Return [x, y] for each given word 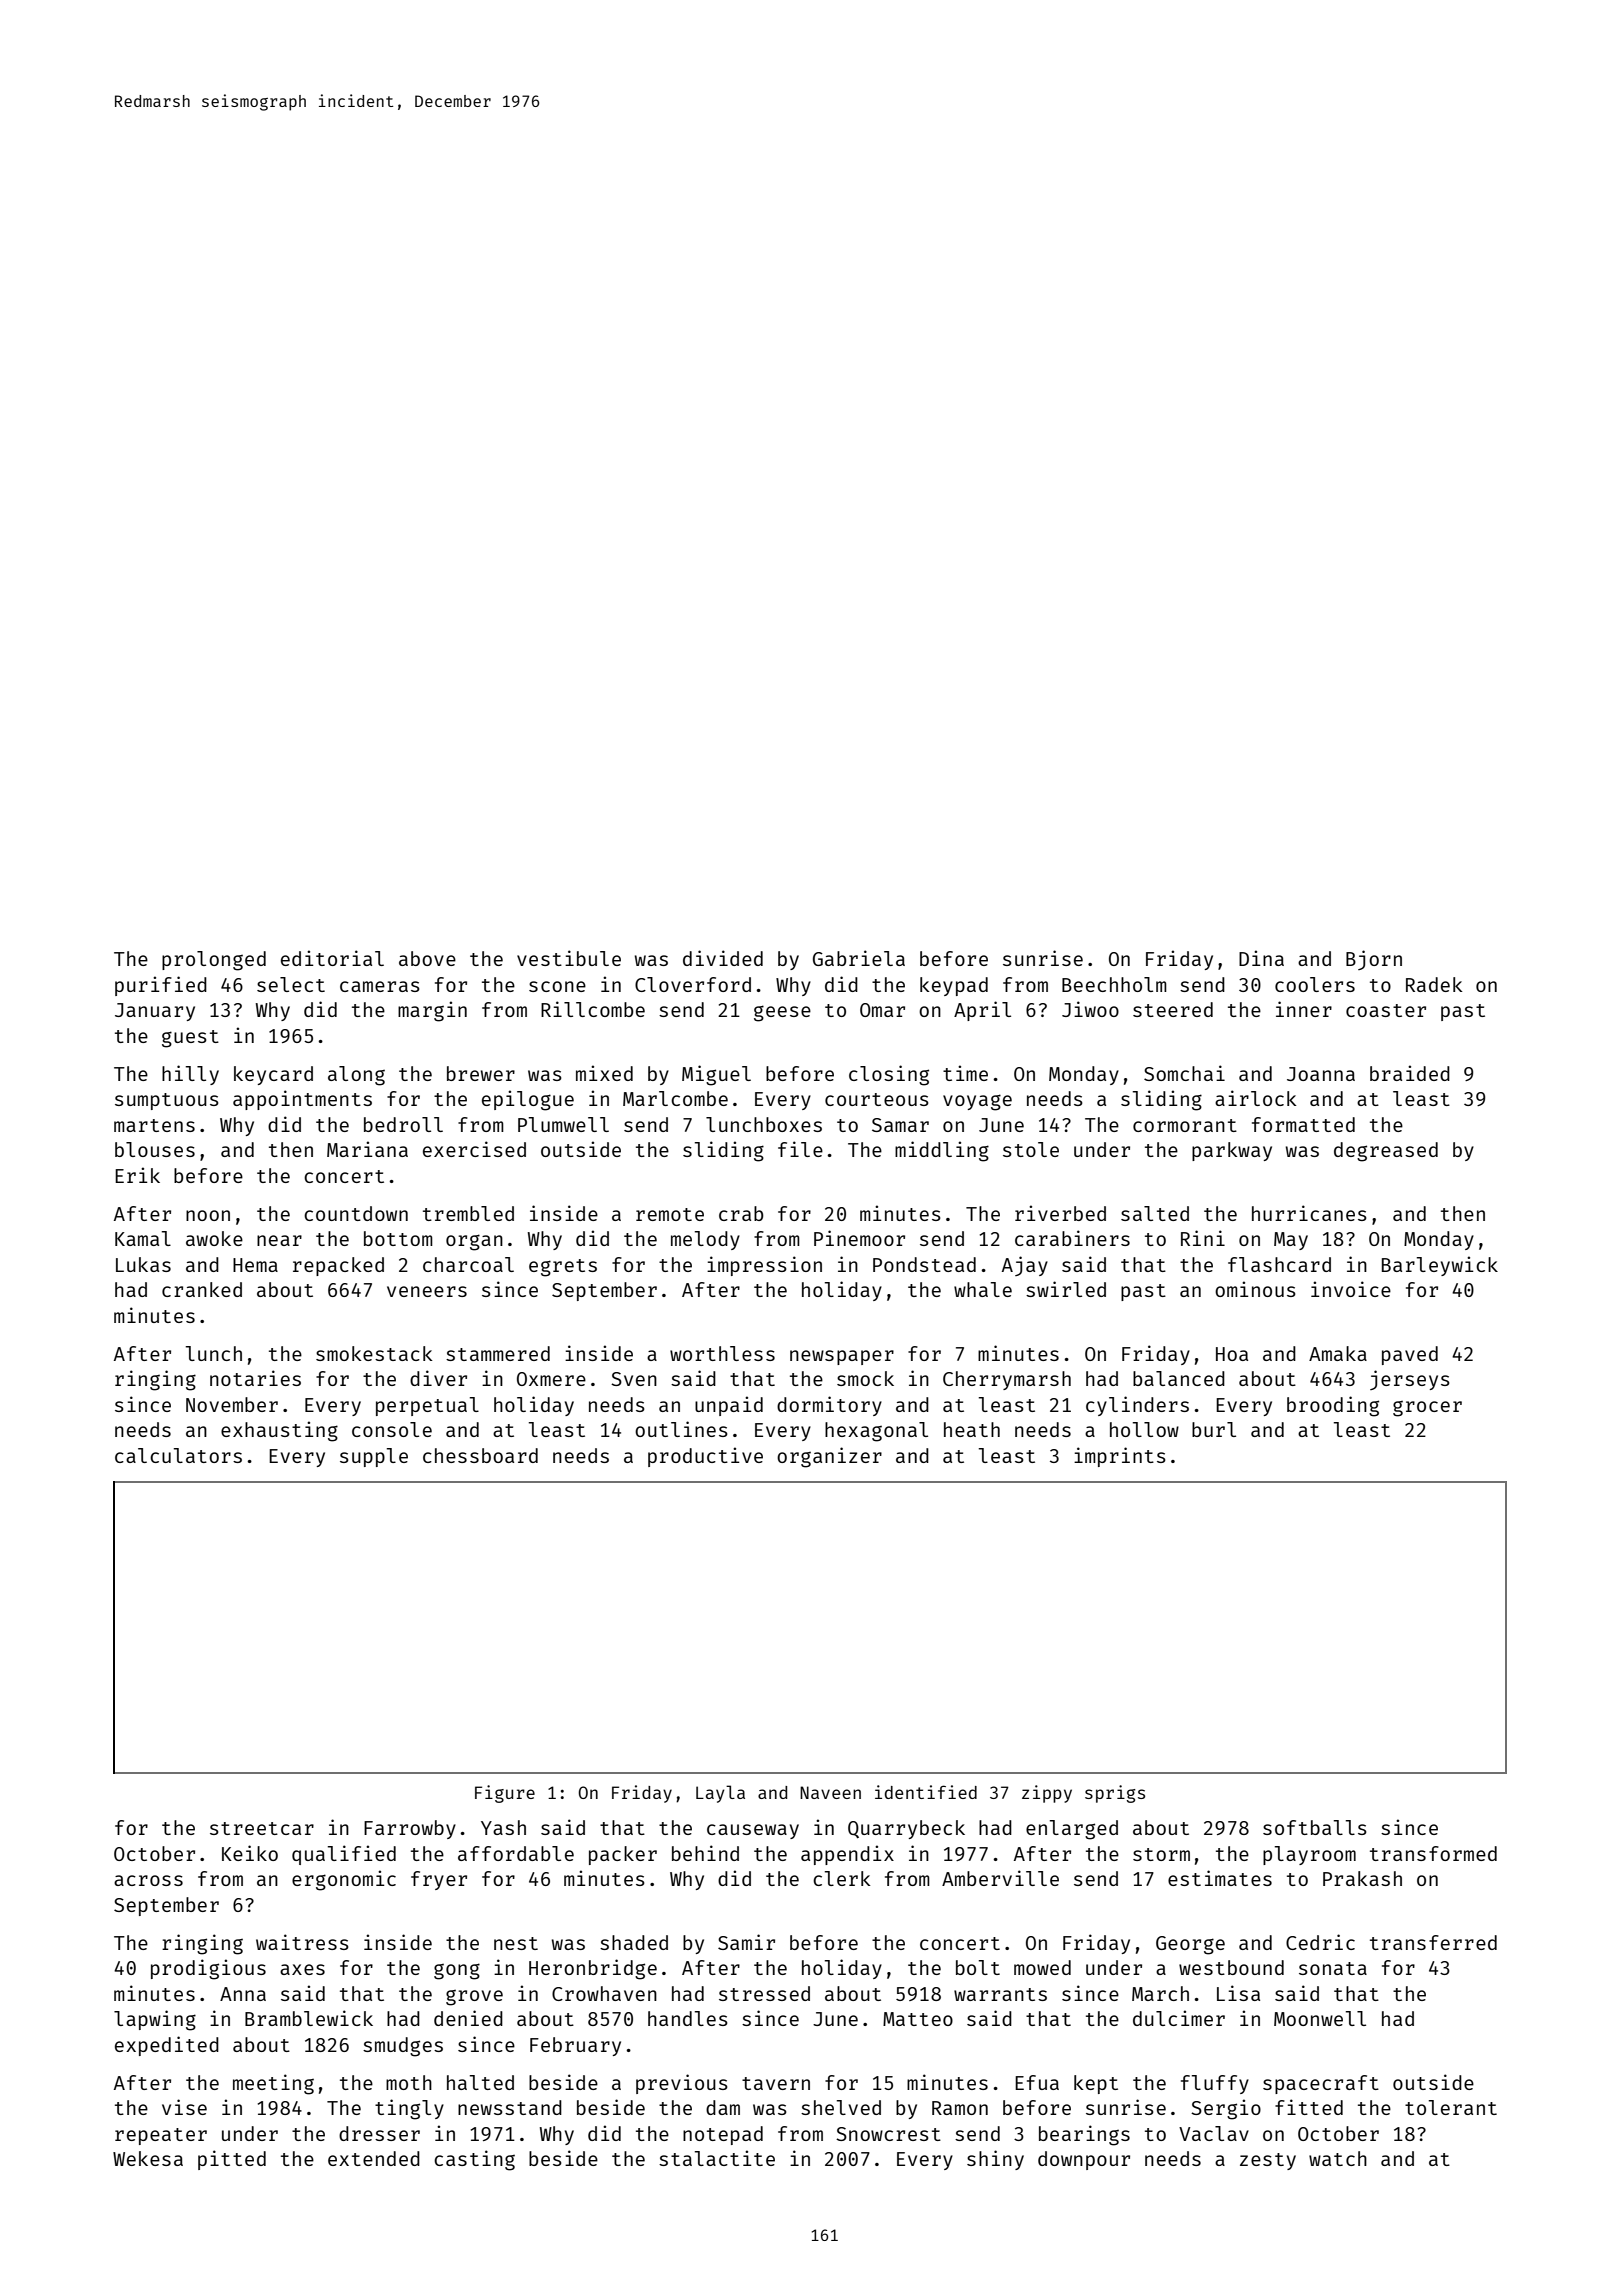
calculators [178, 1455]
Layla [720, 1794]
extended [374, 2158]
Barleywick [1440, 1266]
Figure [505, 1794]
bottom [398, 1238]
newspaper [842, 1357]
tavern [776, 2083]
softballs [1315, 1827]
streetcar [262, 1828]
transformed [1433, 1853]
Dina [1261, 958]
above [427, 958]
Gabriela [859, 958]
